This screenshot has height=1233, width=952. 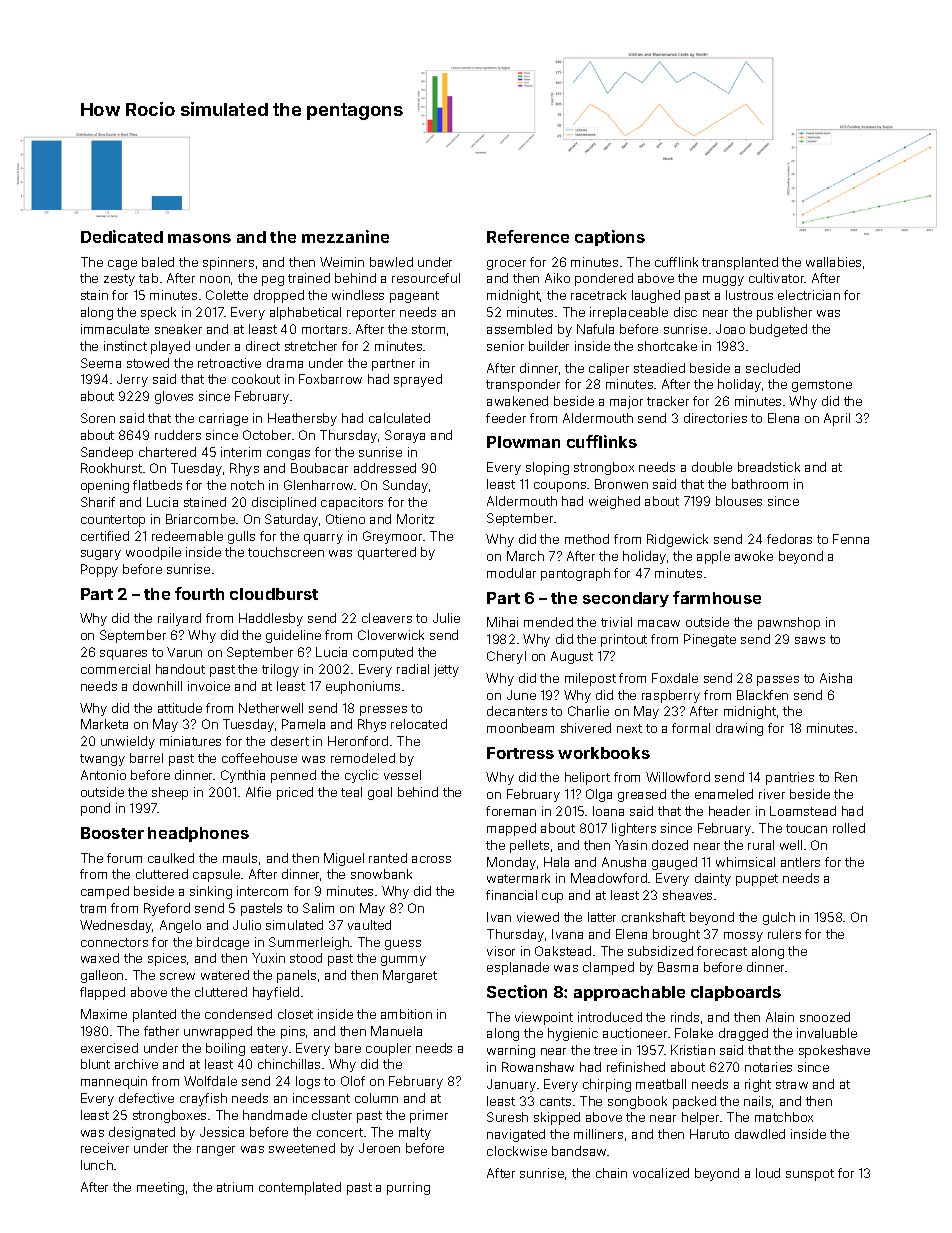 What do you see at coordinates (109, 1048) in the screenshot?
I see `exercised` at bounding box center [109, 1048].
